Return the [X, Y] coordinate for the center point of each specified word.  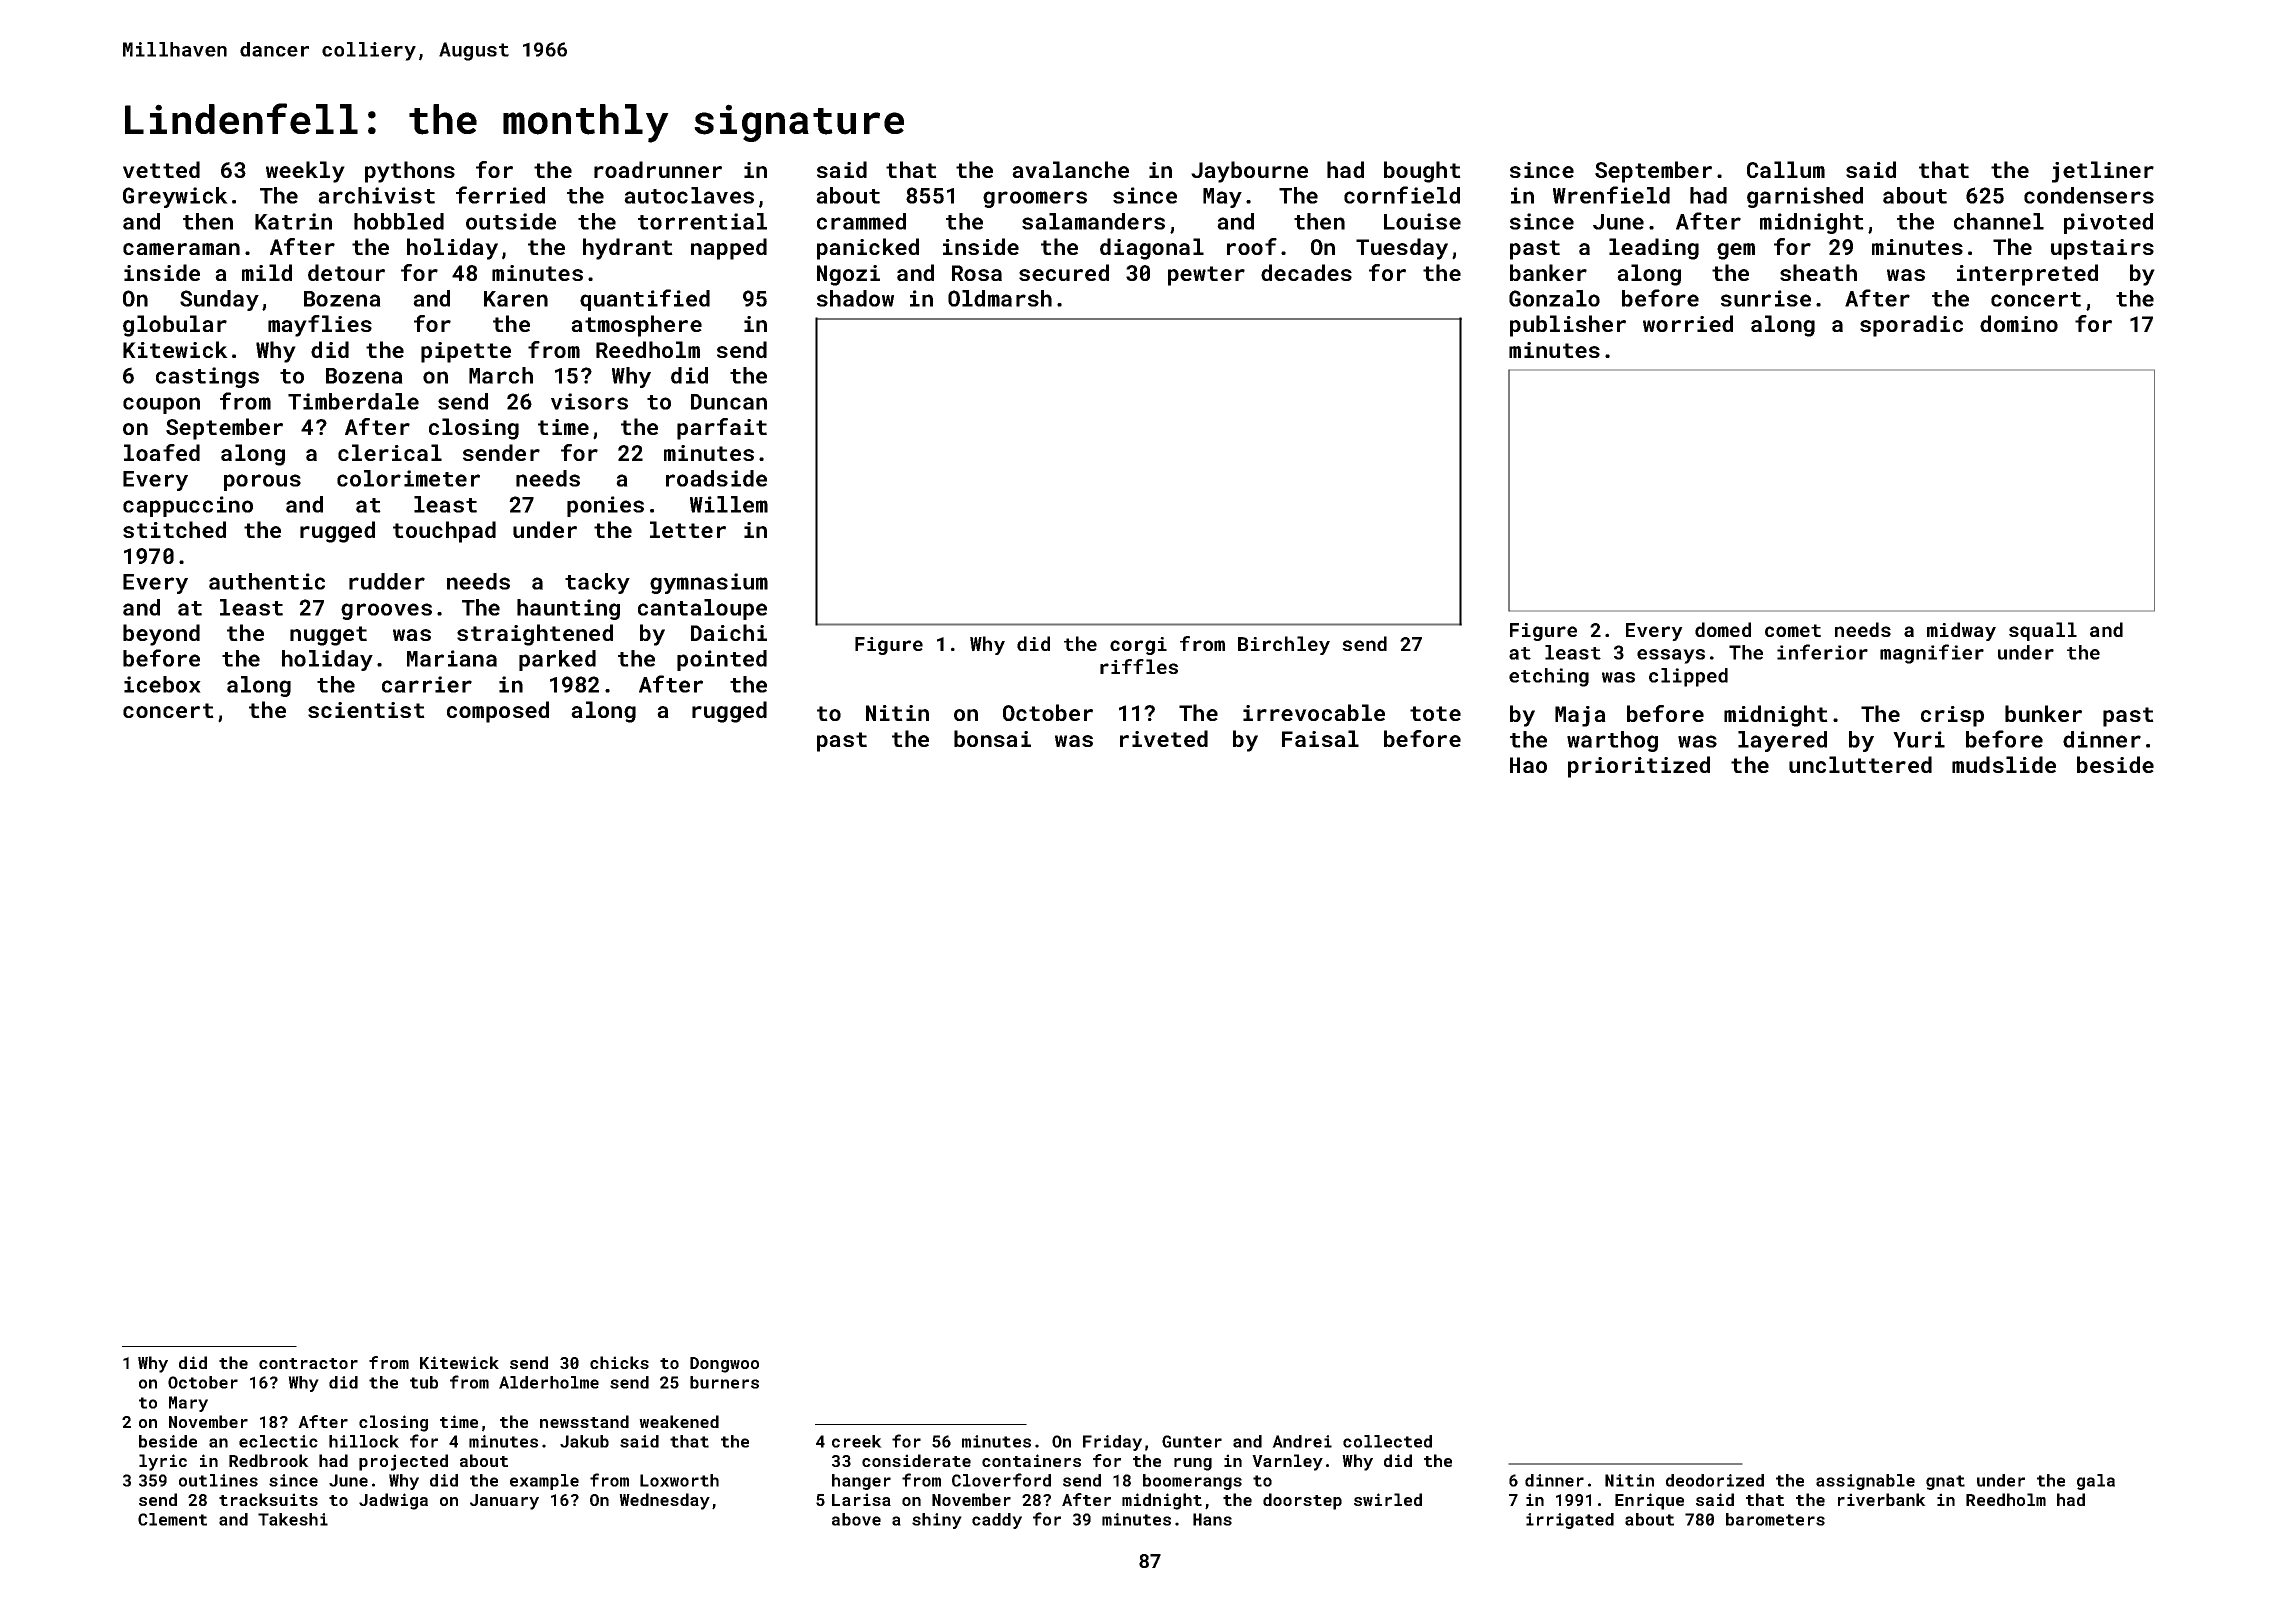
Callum [1786, 169]
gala [2096, 1482]
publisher [1568, 326]
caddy [997, 1521]
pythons [410, 172]
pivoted [2108, 223]
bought [1422, 172]
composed [498, 712]
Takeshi [293, 1519]
